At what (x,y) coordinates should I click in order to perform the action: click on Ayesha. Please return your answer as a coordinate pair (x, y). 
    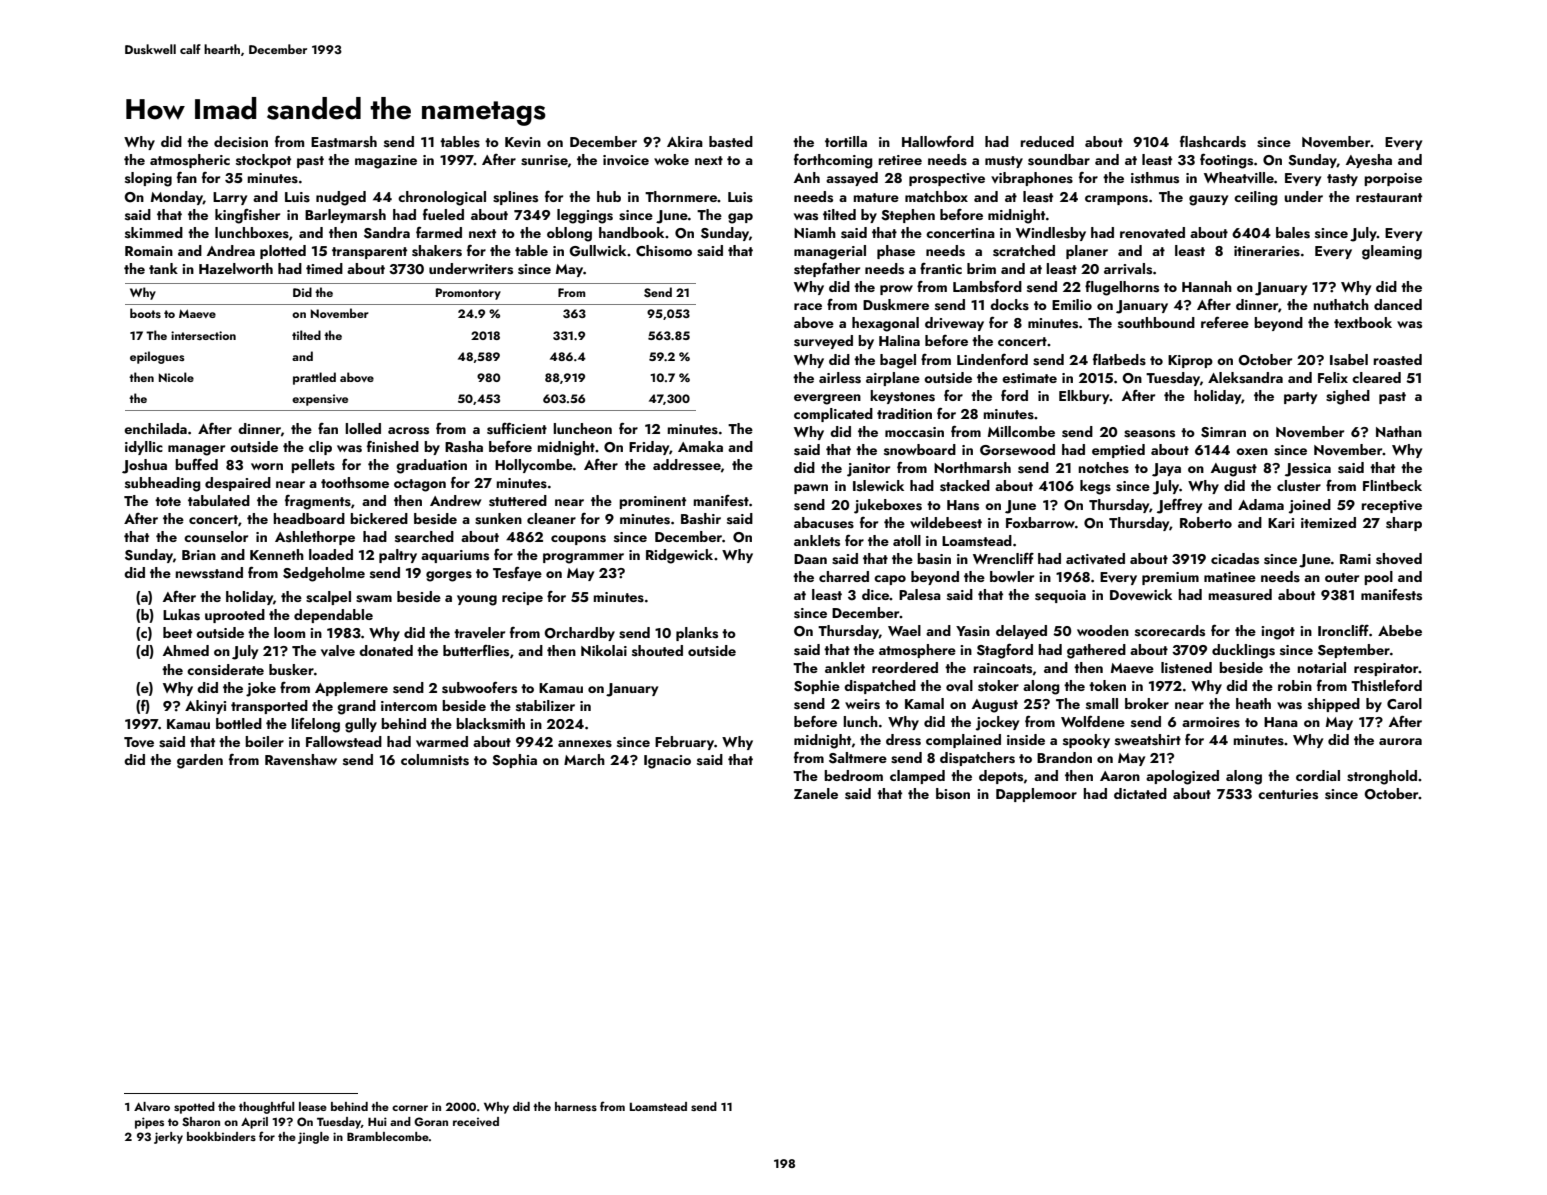
    Looking at the image, I should click on (1369, 161).
